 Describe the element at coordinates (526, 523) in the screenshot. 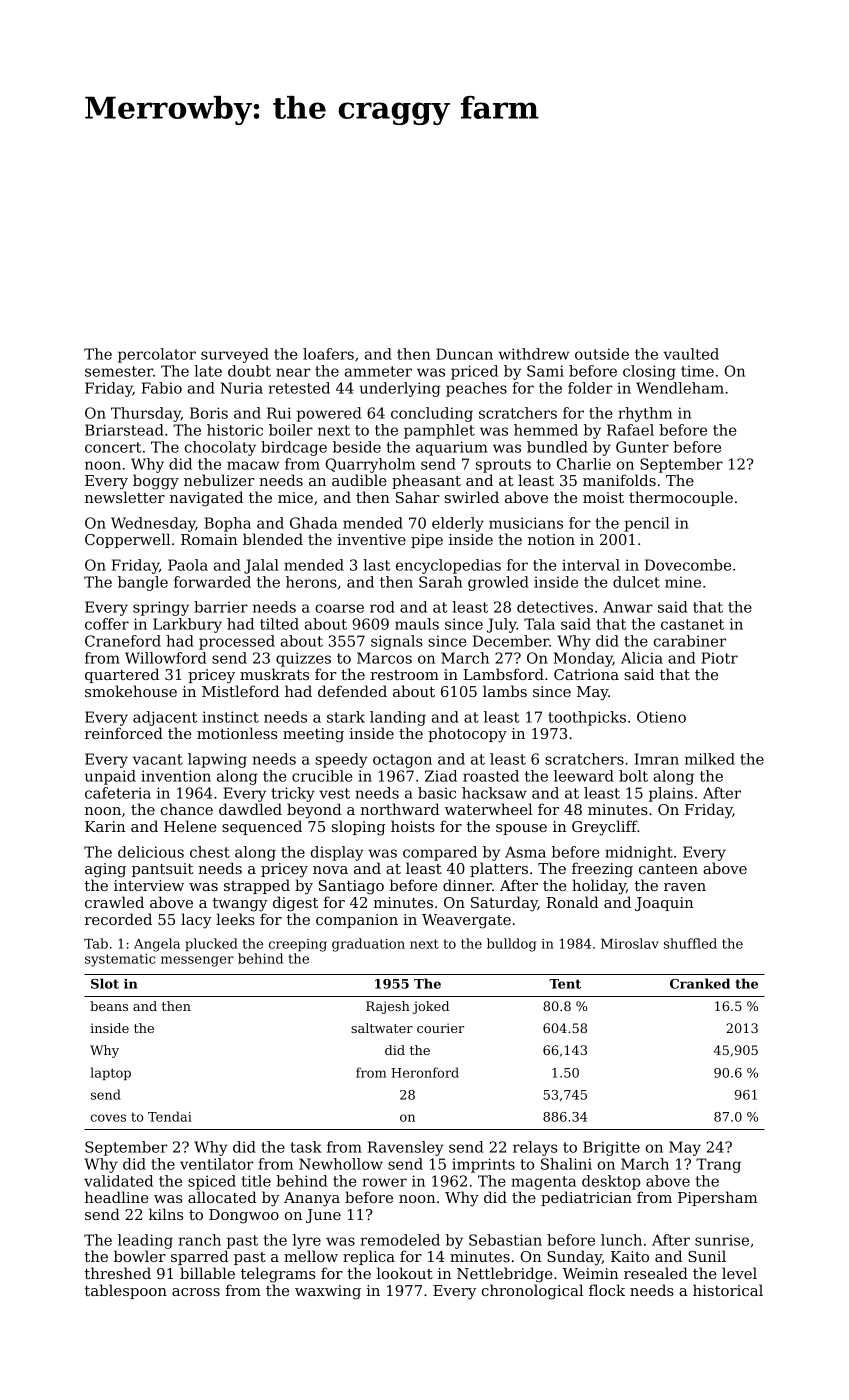

I see `musicians` at that location.
